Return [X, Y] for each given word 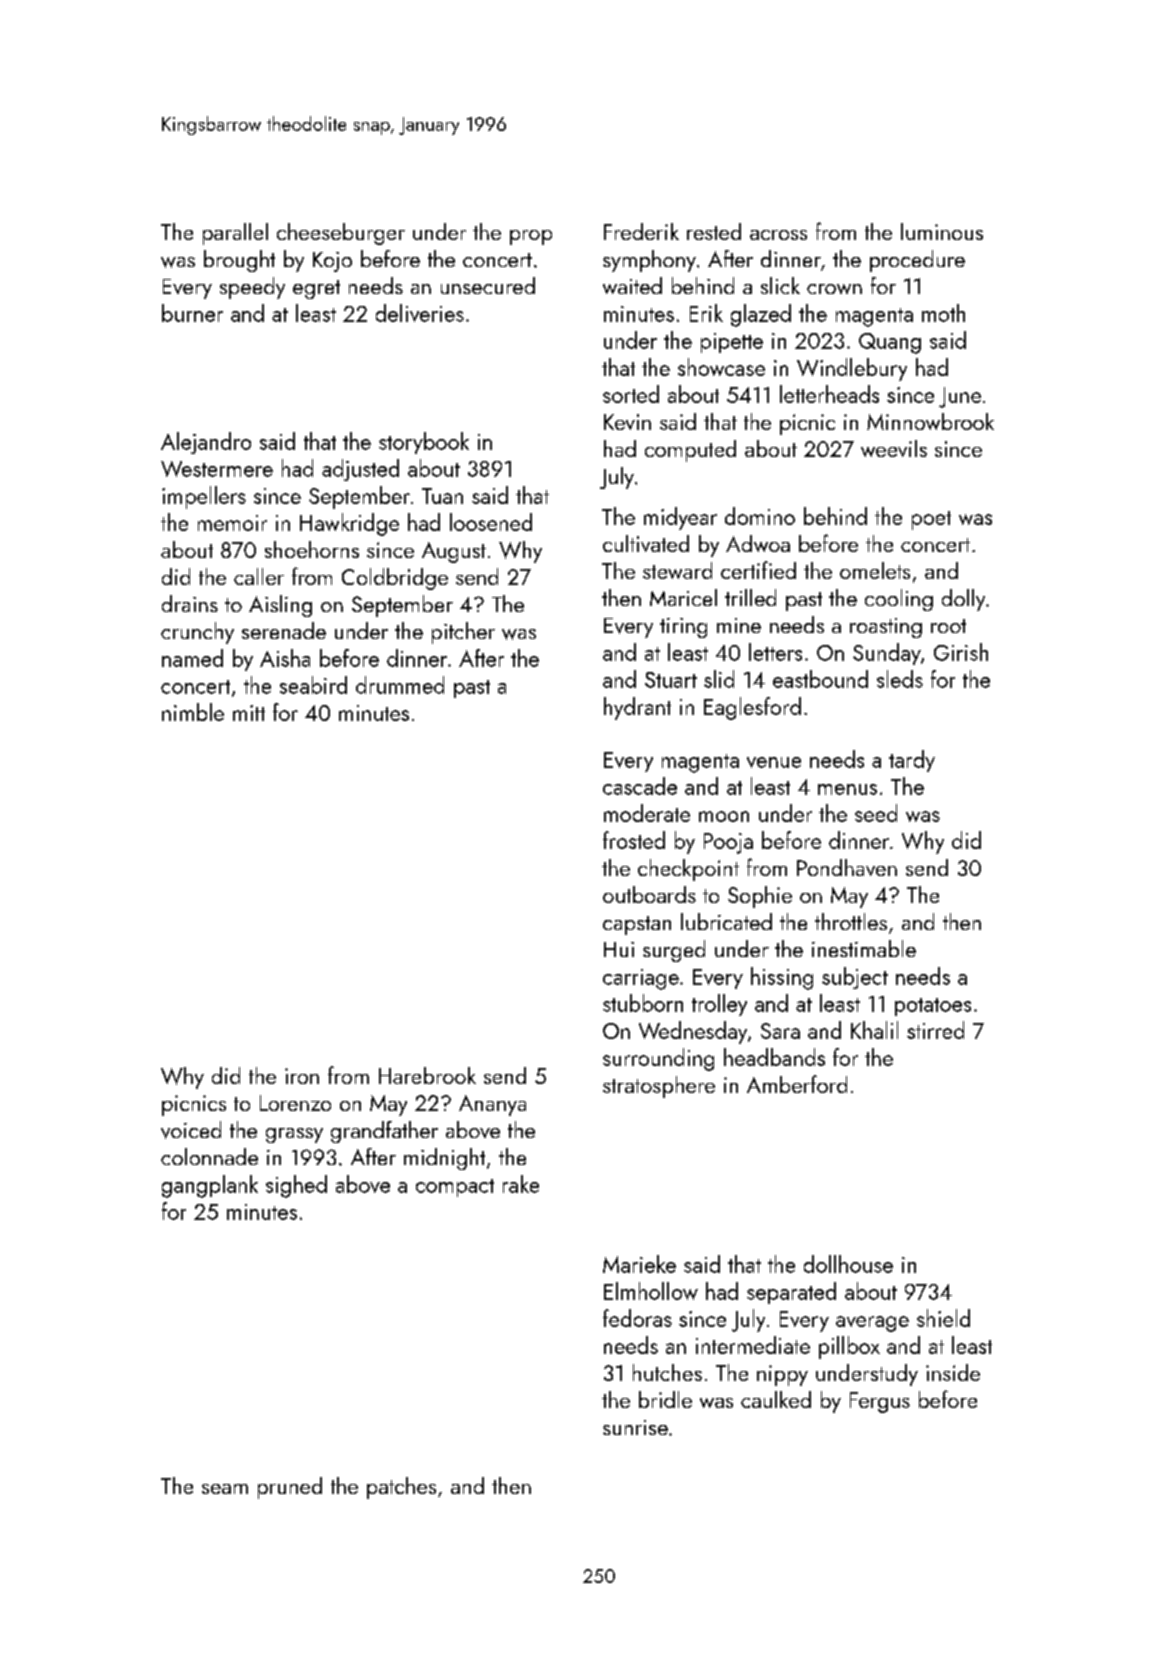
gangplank [210, 1186]
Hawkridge [349, 524]
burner [192, 313]
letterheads [829, 394]
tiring [683, 628]
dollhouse [848, 1264]
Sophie [760, 897]
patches [401, 1488]
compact [455, 1188]
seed [876, 813]
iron [302, 1076]
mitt [249, 713]
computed [690, 451]
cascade [640, 786]
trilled [750, 597]
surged [674, 951]
